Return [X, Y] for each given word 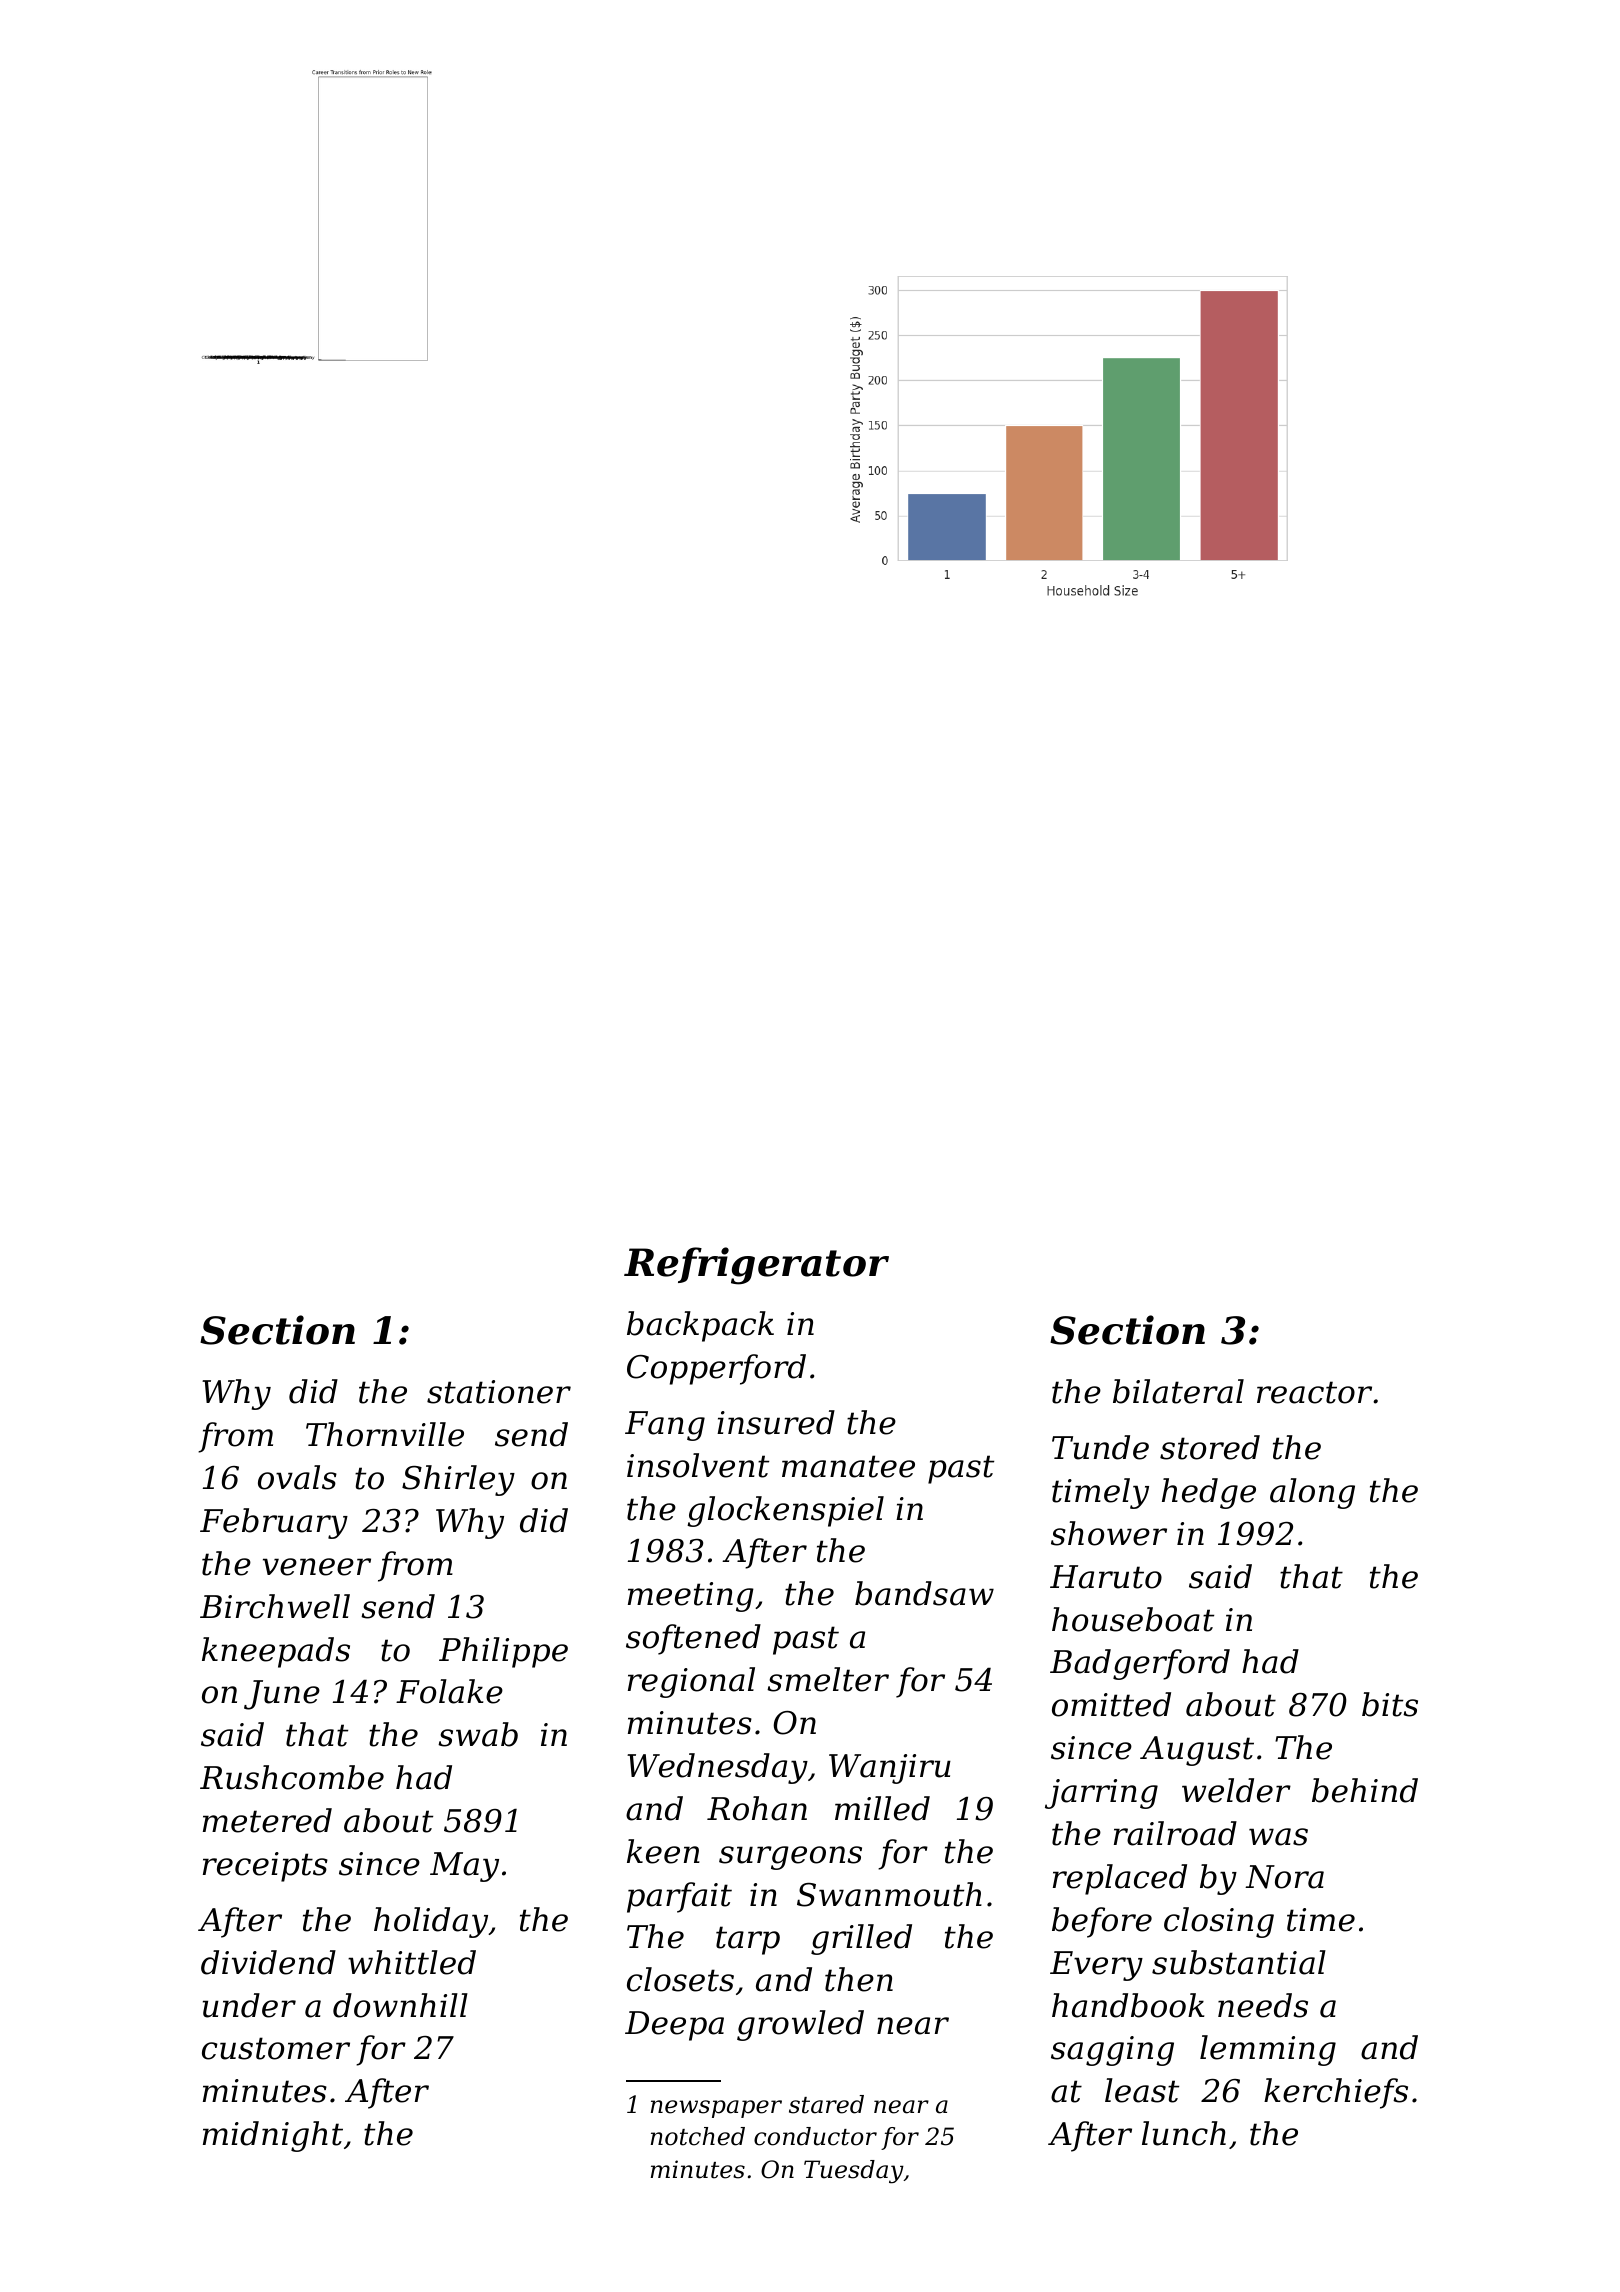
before [1102, 1922]
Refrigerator [756, 1266]
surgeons [790, 1858]
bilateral [1178, 1391]
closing [1219, 1922]
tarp [748, 1940]
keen [663, 1851]
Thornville [385, 1434]
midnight [273, 2136]
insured [776, 1422]
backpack [700, 1326]
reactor [1314, 1392]
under [249, 2005]
